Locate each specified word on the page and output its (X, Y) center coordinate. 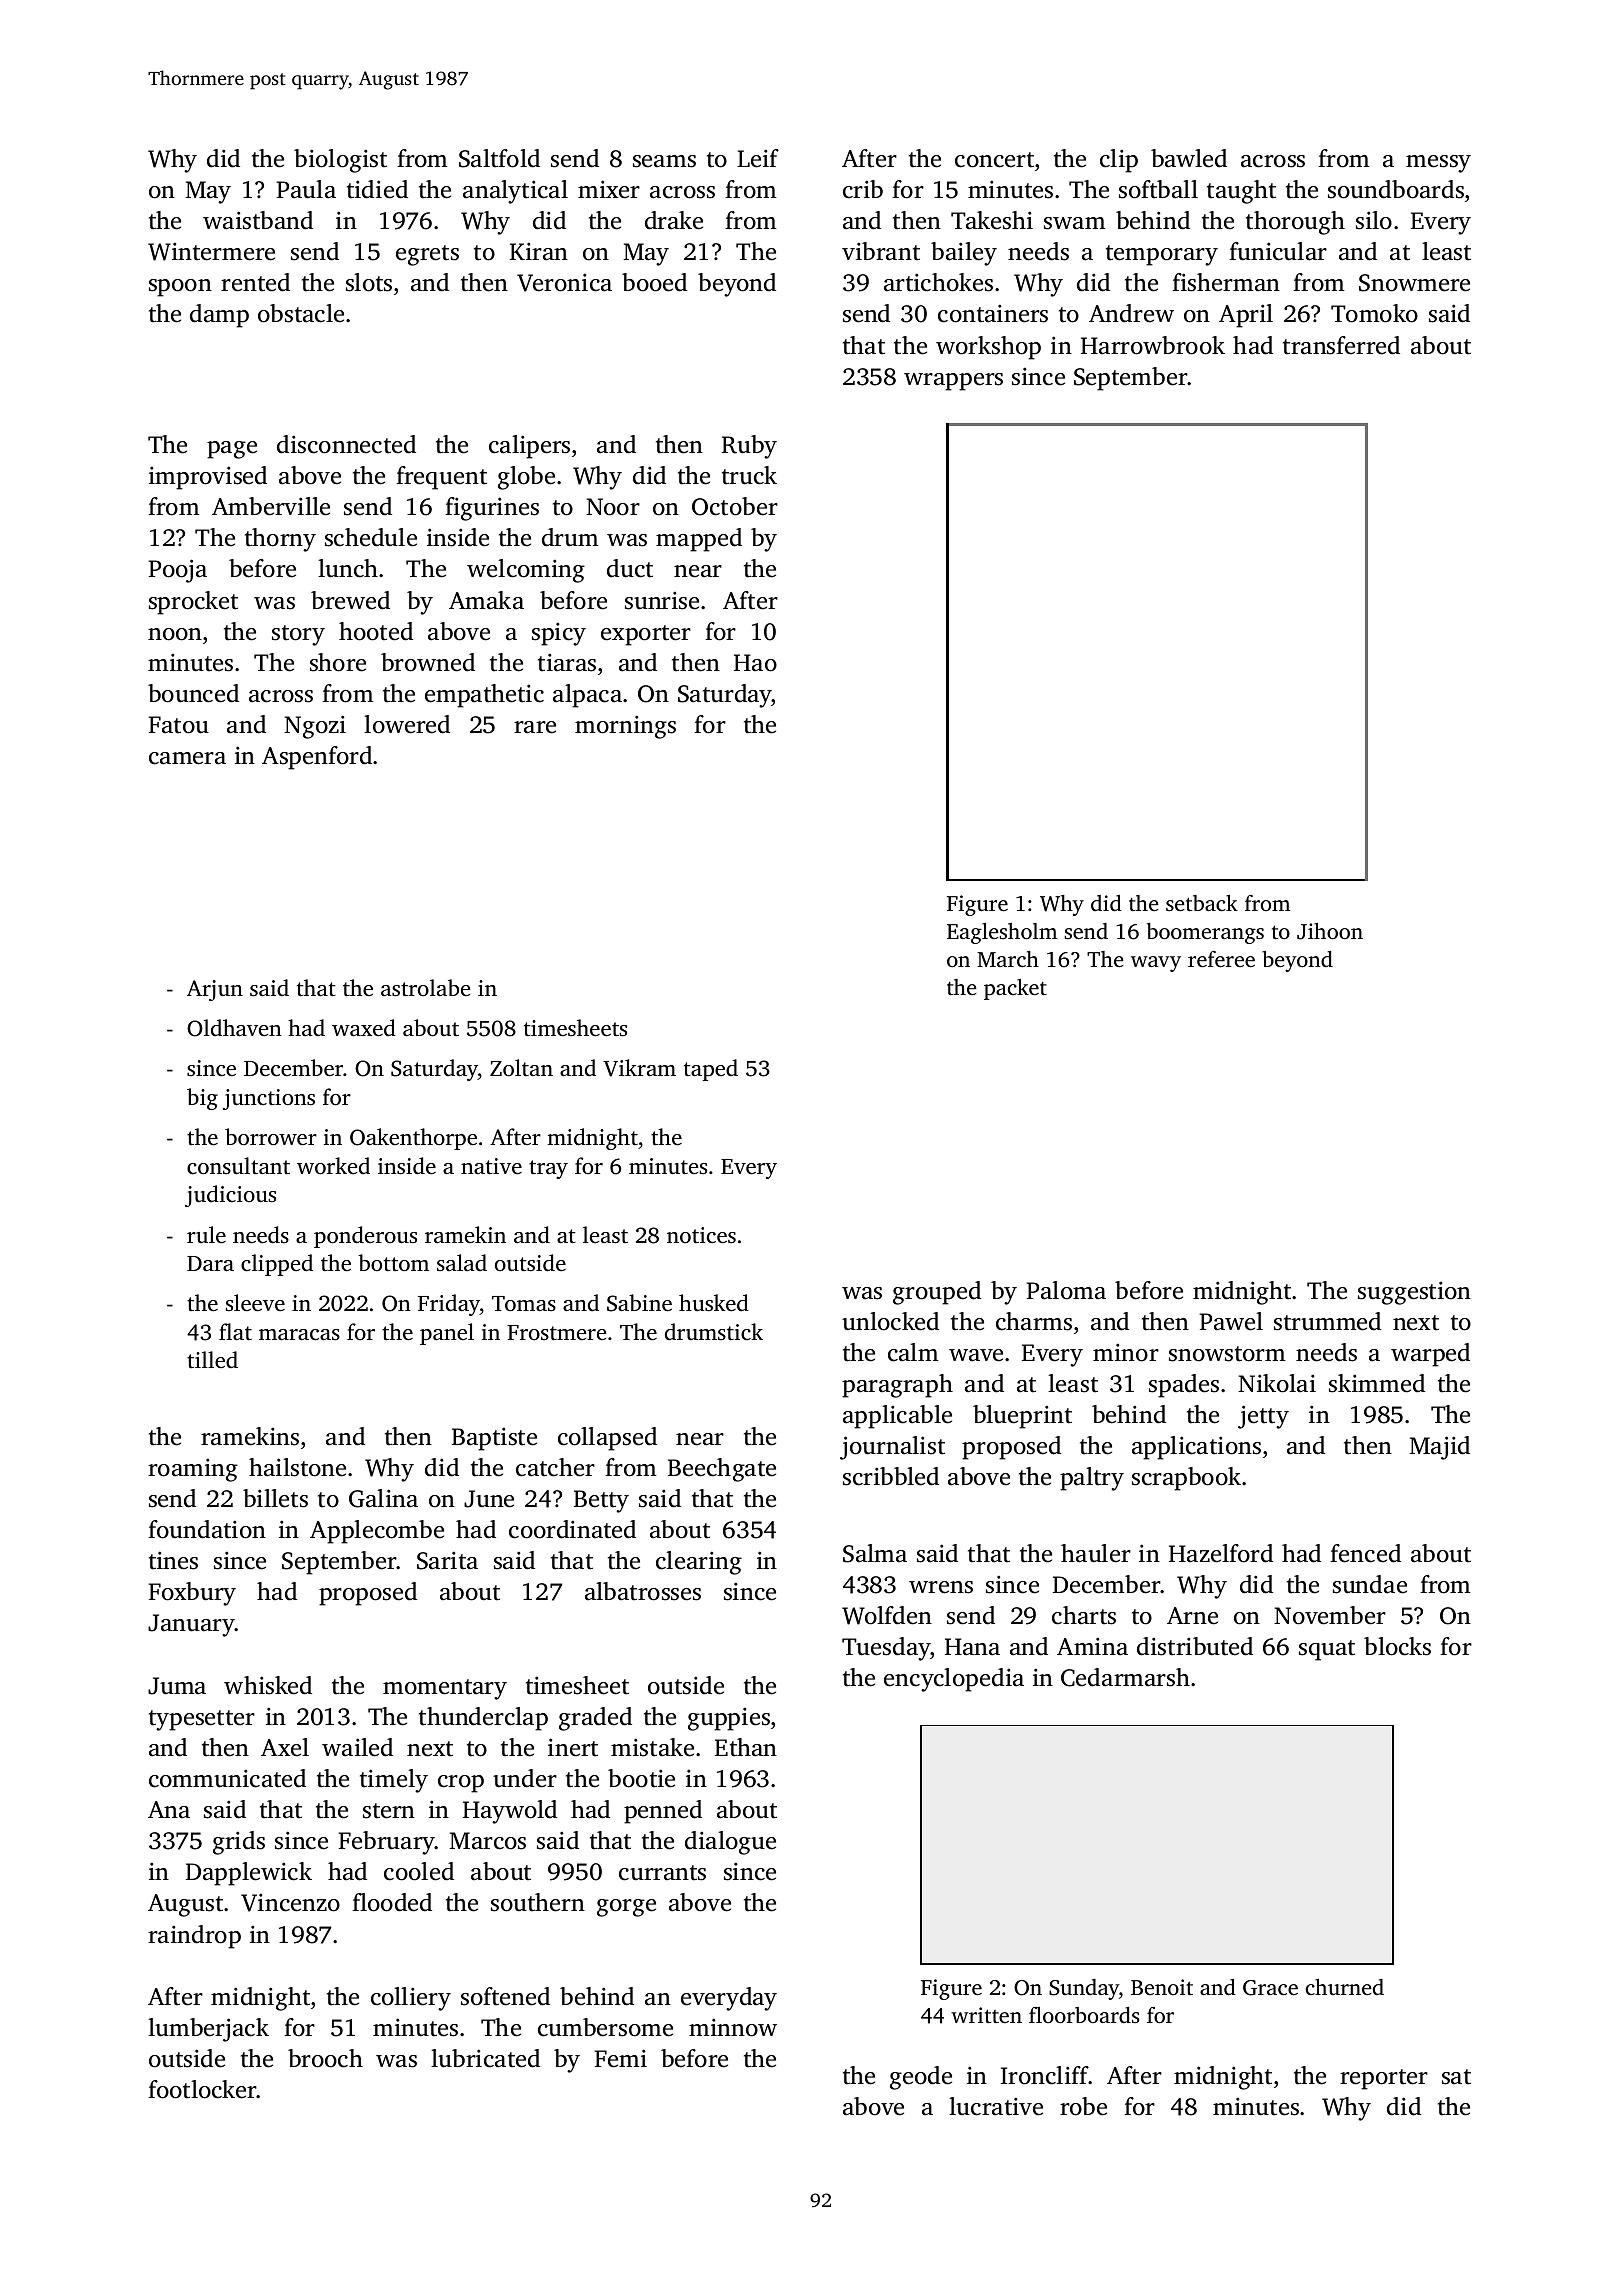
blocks (1397, 1646)
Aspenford (317, 758)
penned (663, 1812)
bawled (1189, 158)
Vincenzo (290, 1902)
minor (1126, 1352)
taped (711, 1070)
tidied (377, 189)
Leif (758, 158)
